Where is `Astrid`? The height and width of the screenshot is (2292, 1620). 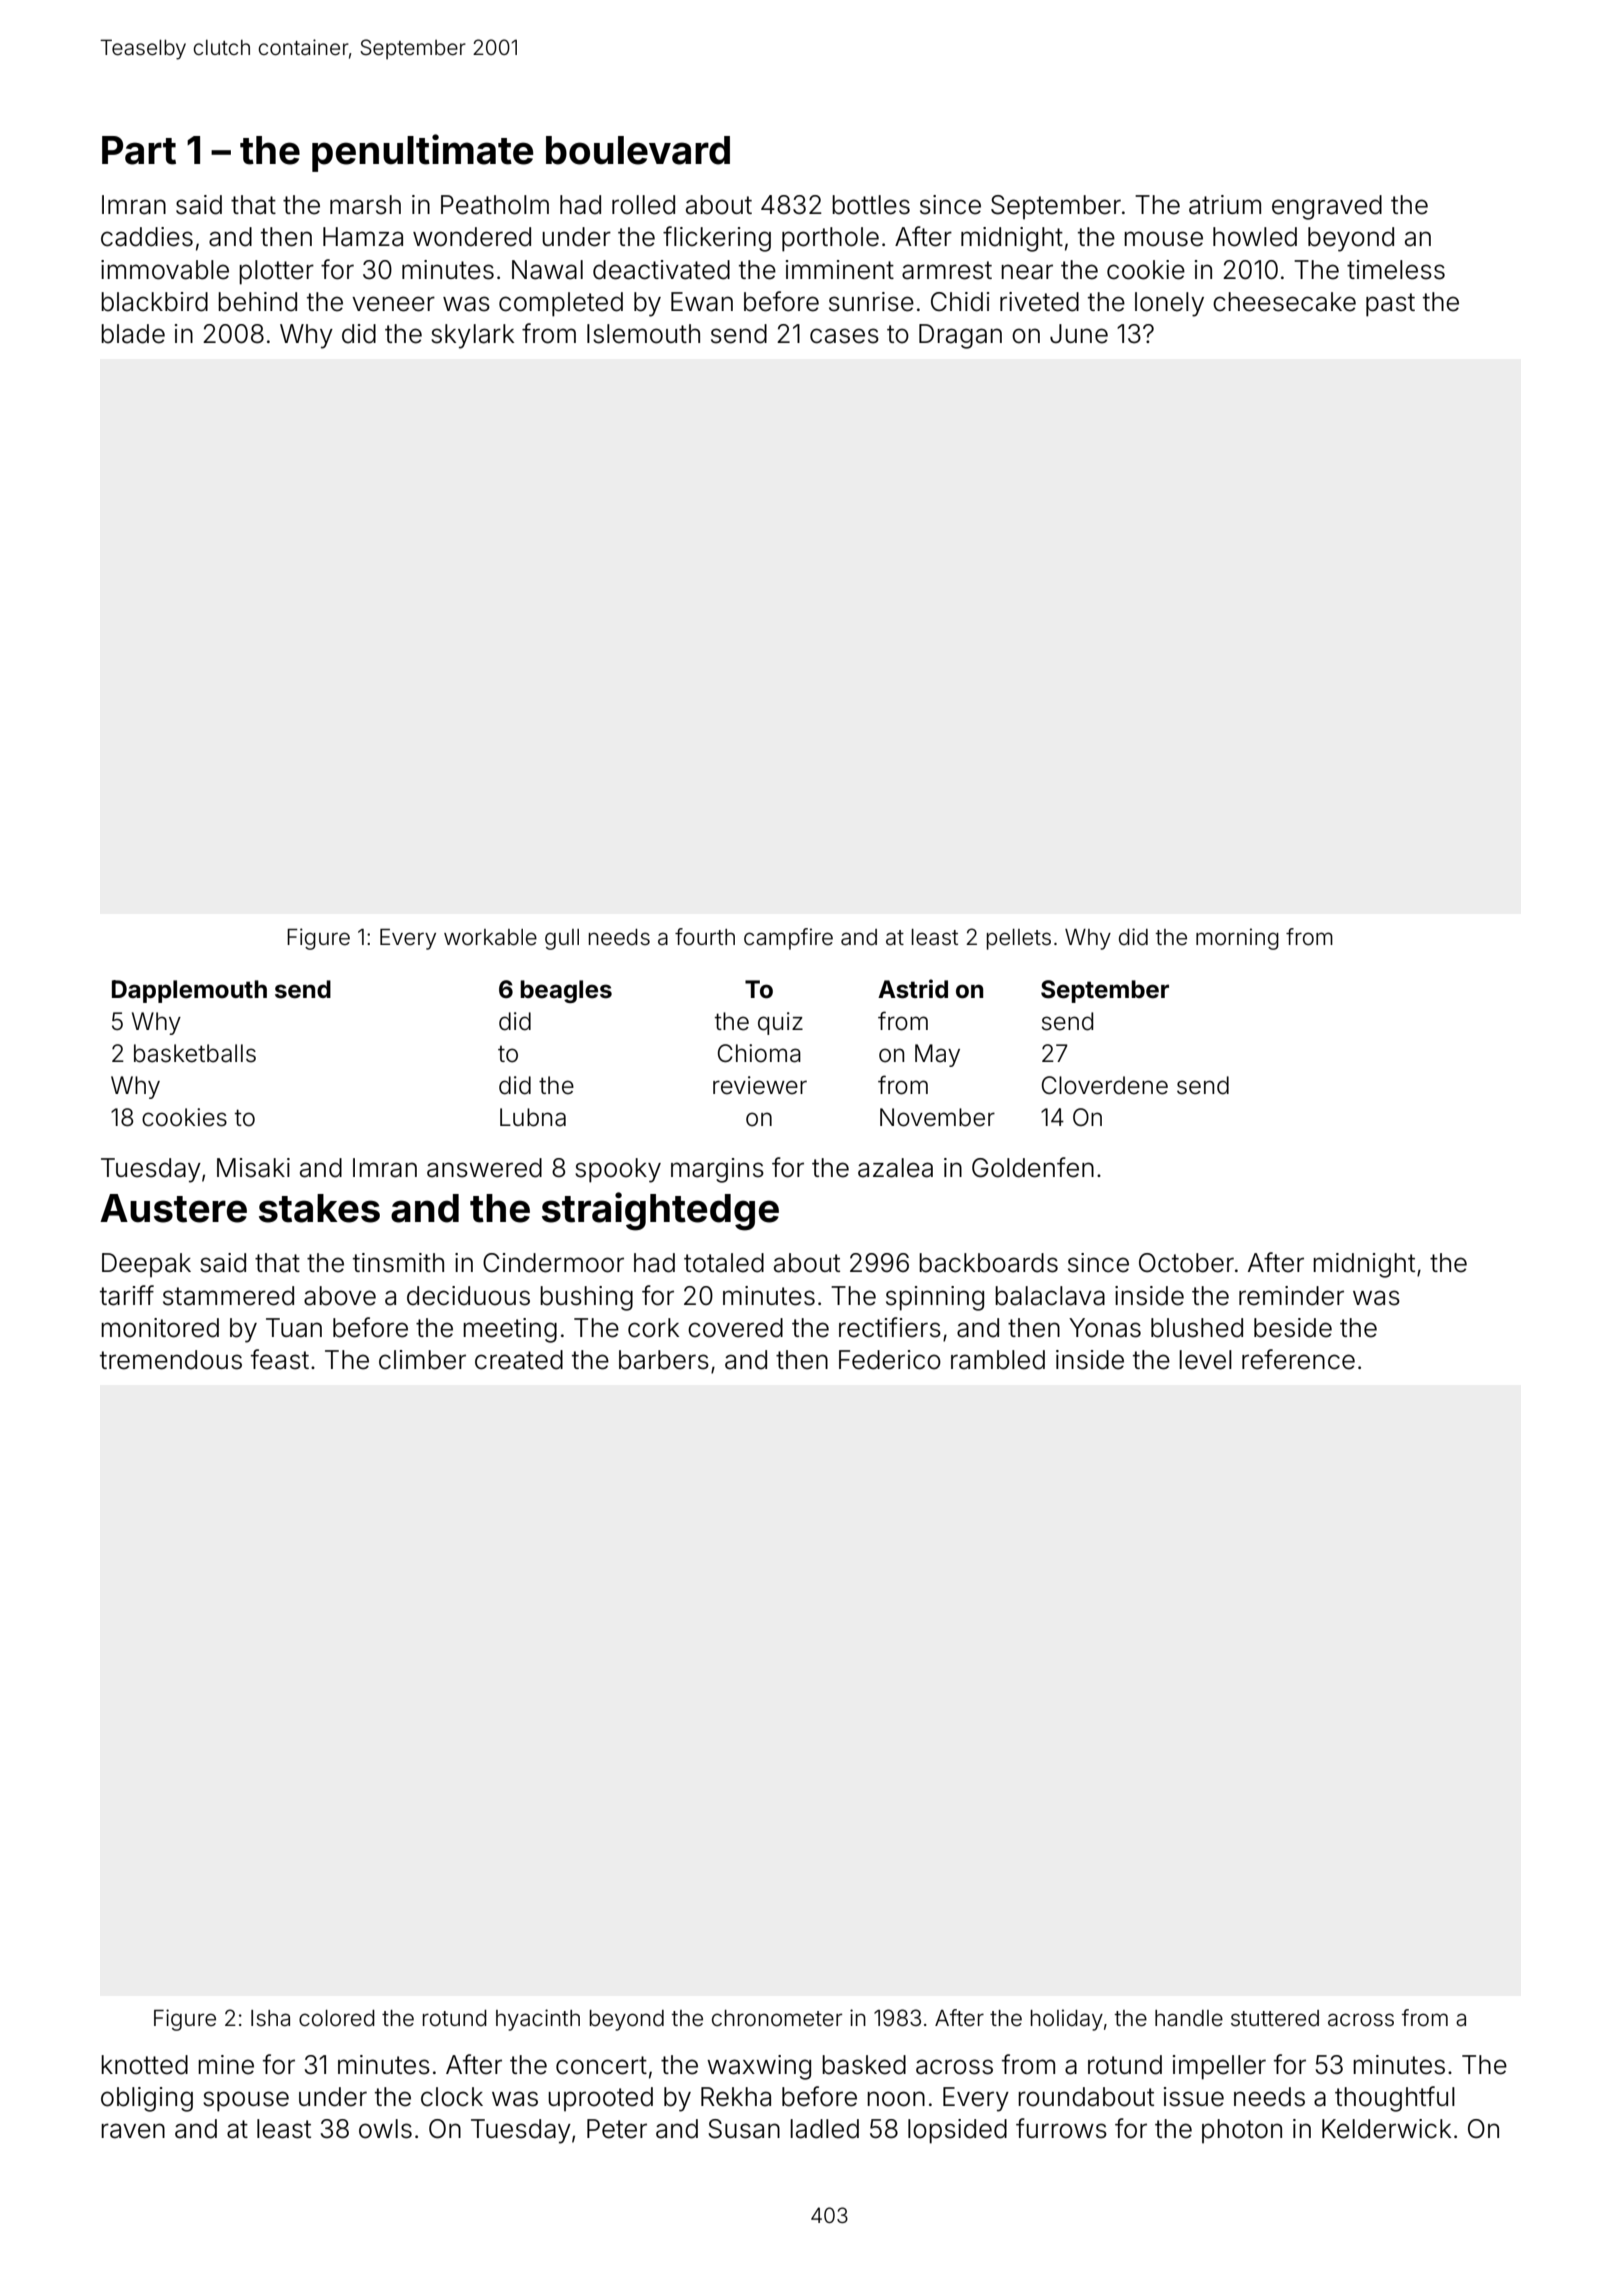 Astrid is located at coordinates (913, 989).
